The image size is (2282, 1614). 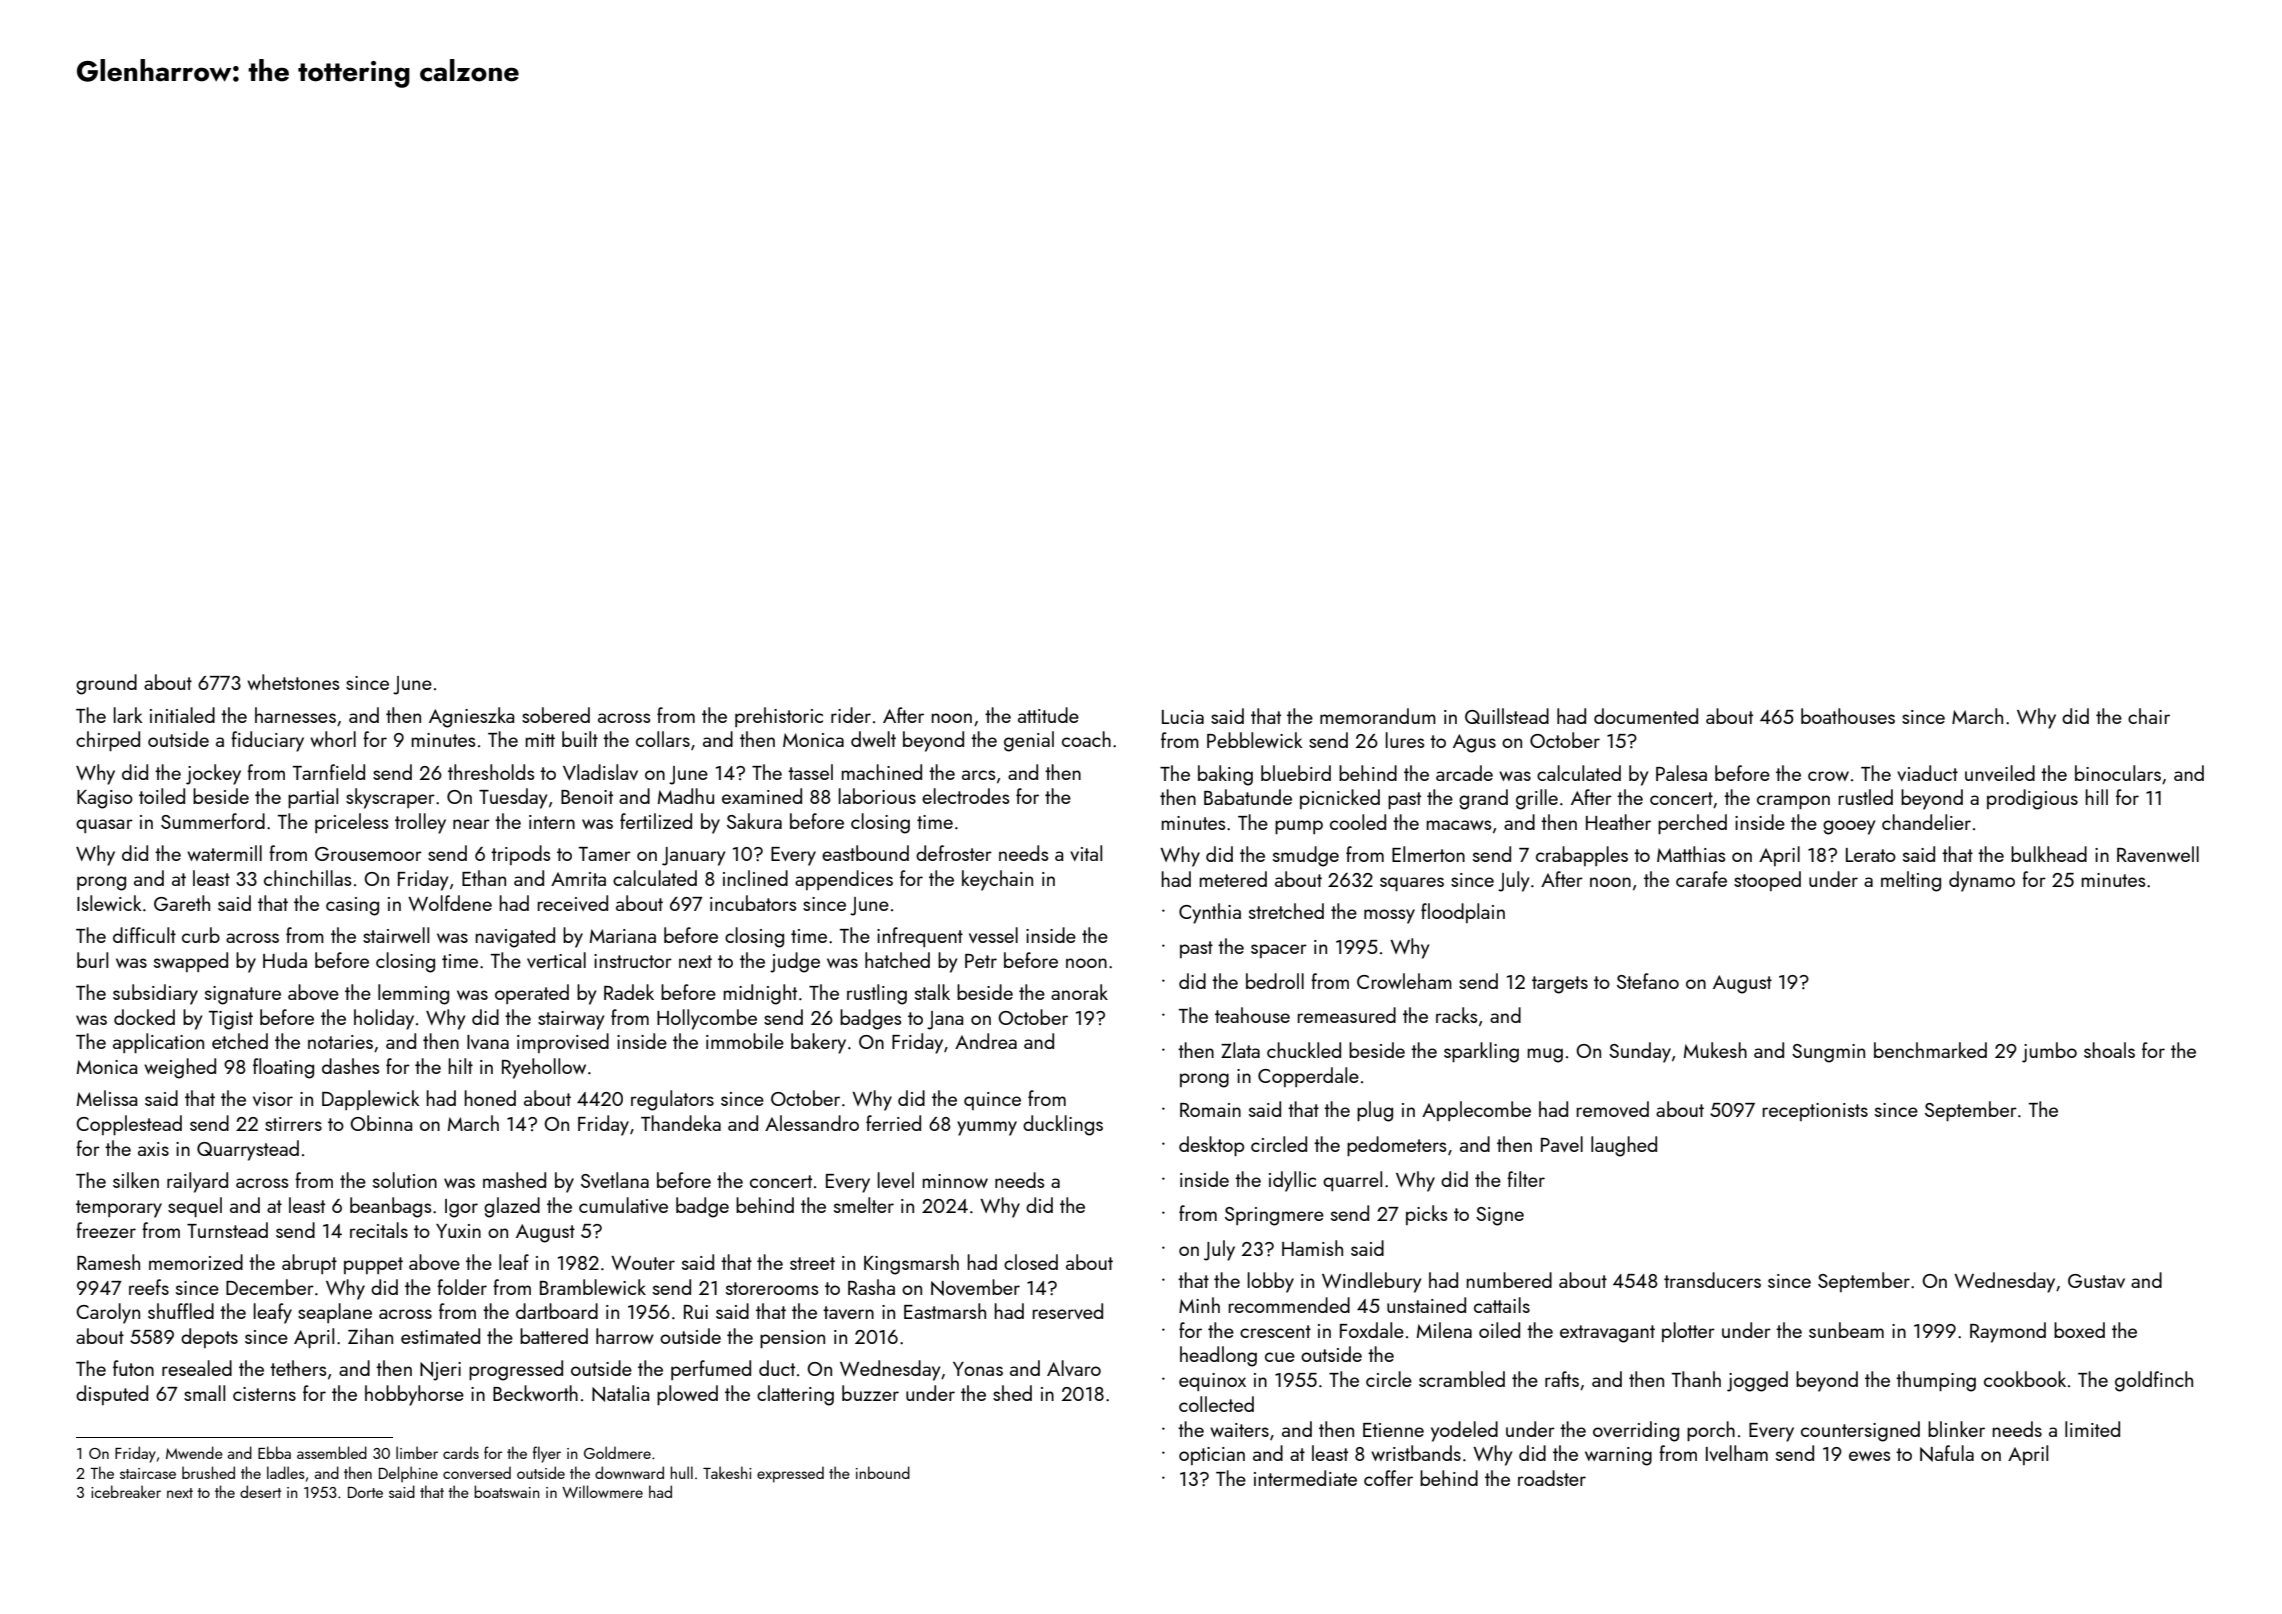 What do you see at coordinates (108, 1313) in the screenshot?
I see `Carolyn` at bounding box center [108, 1313].
